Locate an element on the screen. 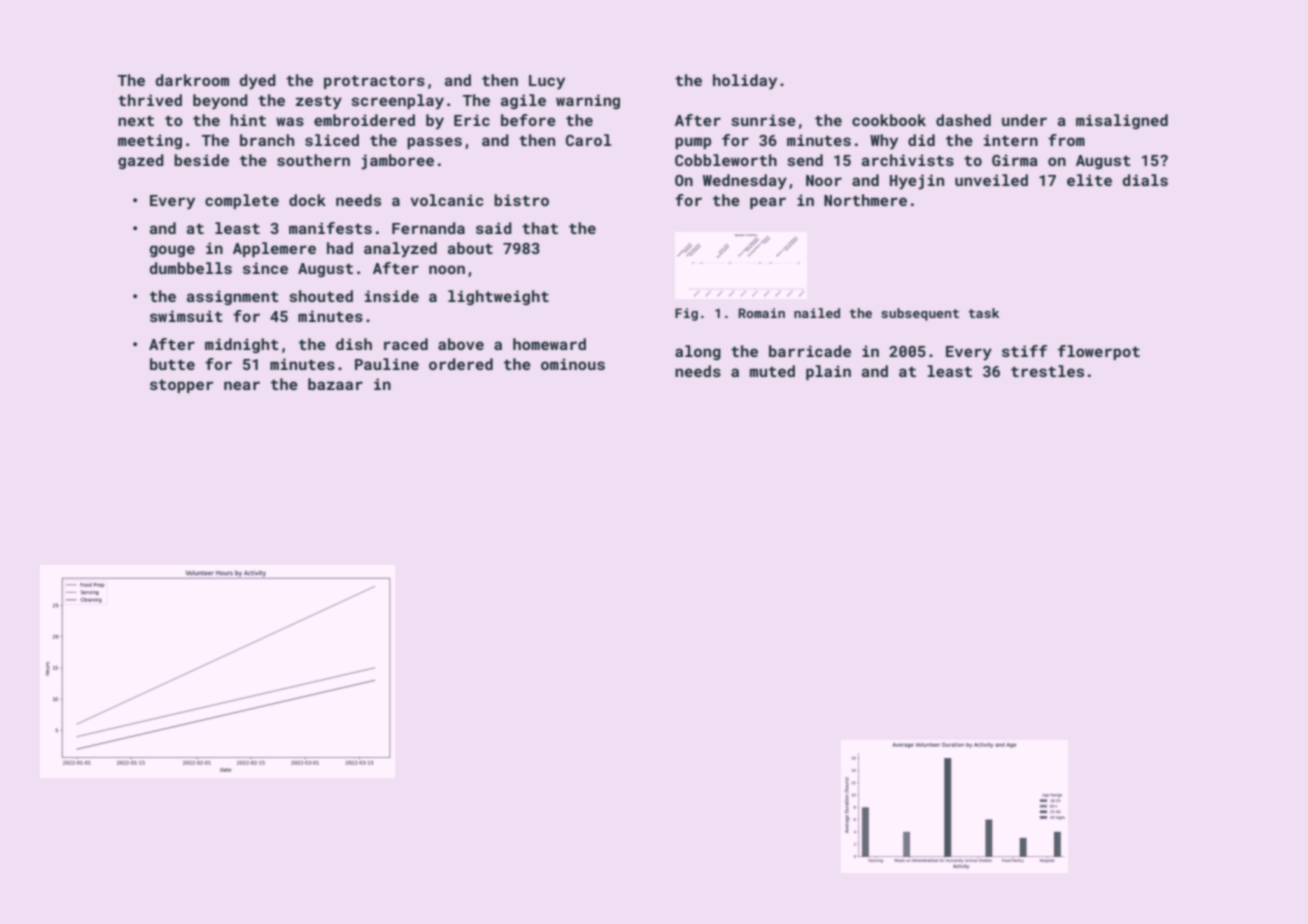 This screenshot has height=924, width=1308. muted is located at coordinates (772, 371).
